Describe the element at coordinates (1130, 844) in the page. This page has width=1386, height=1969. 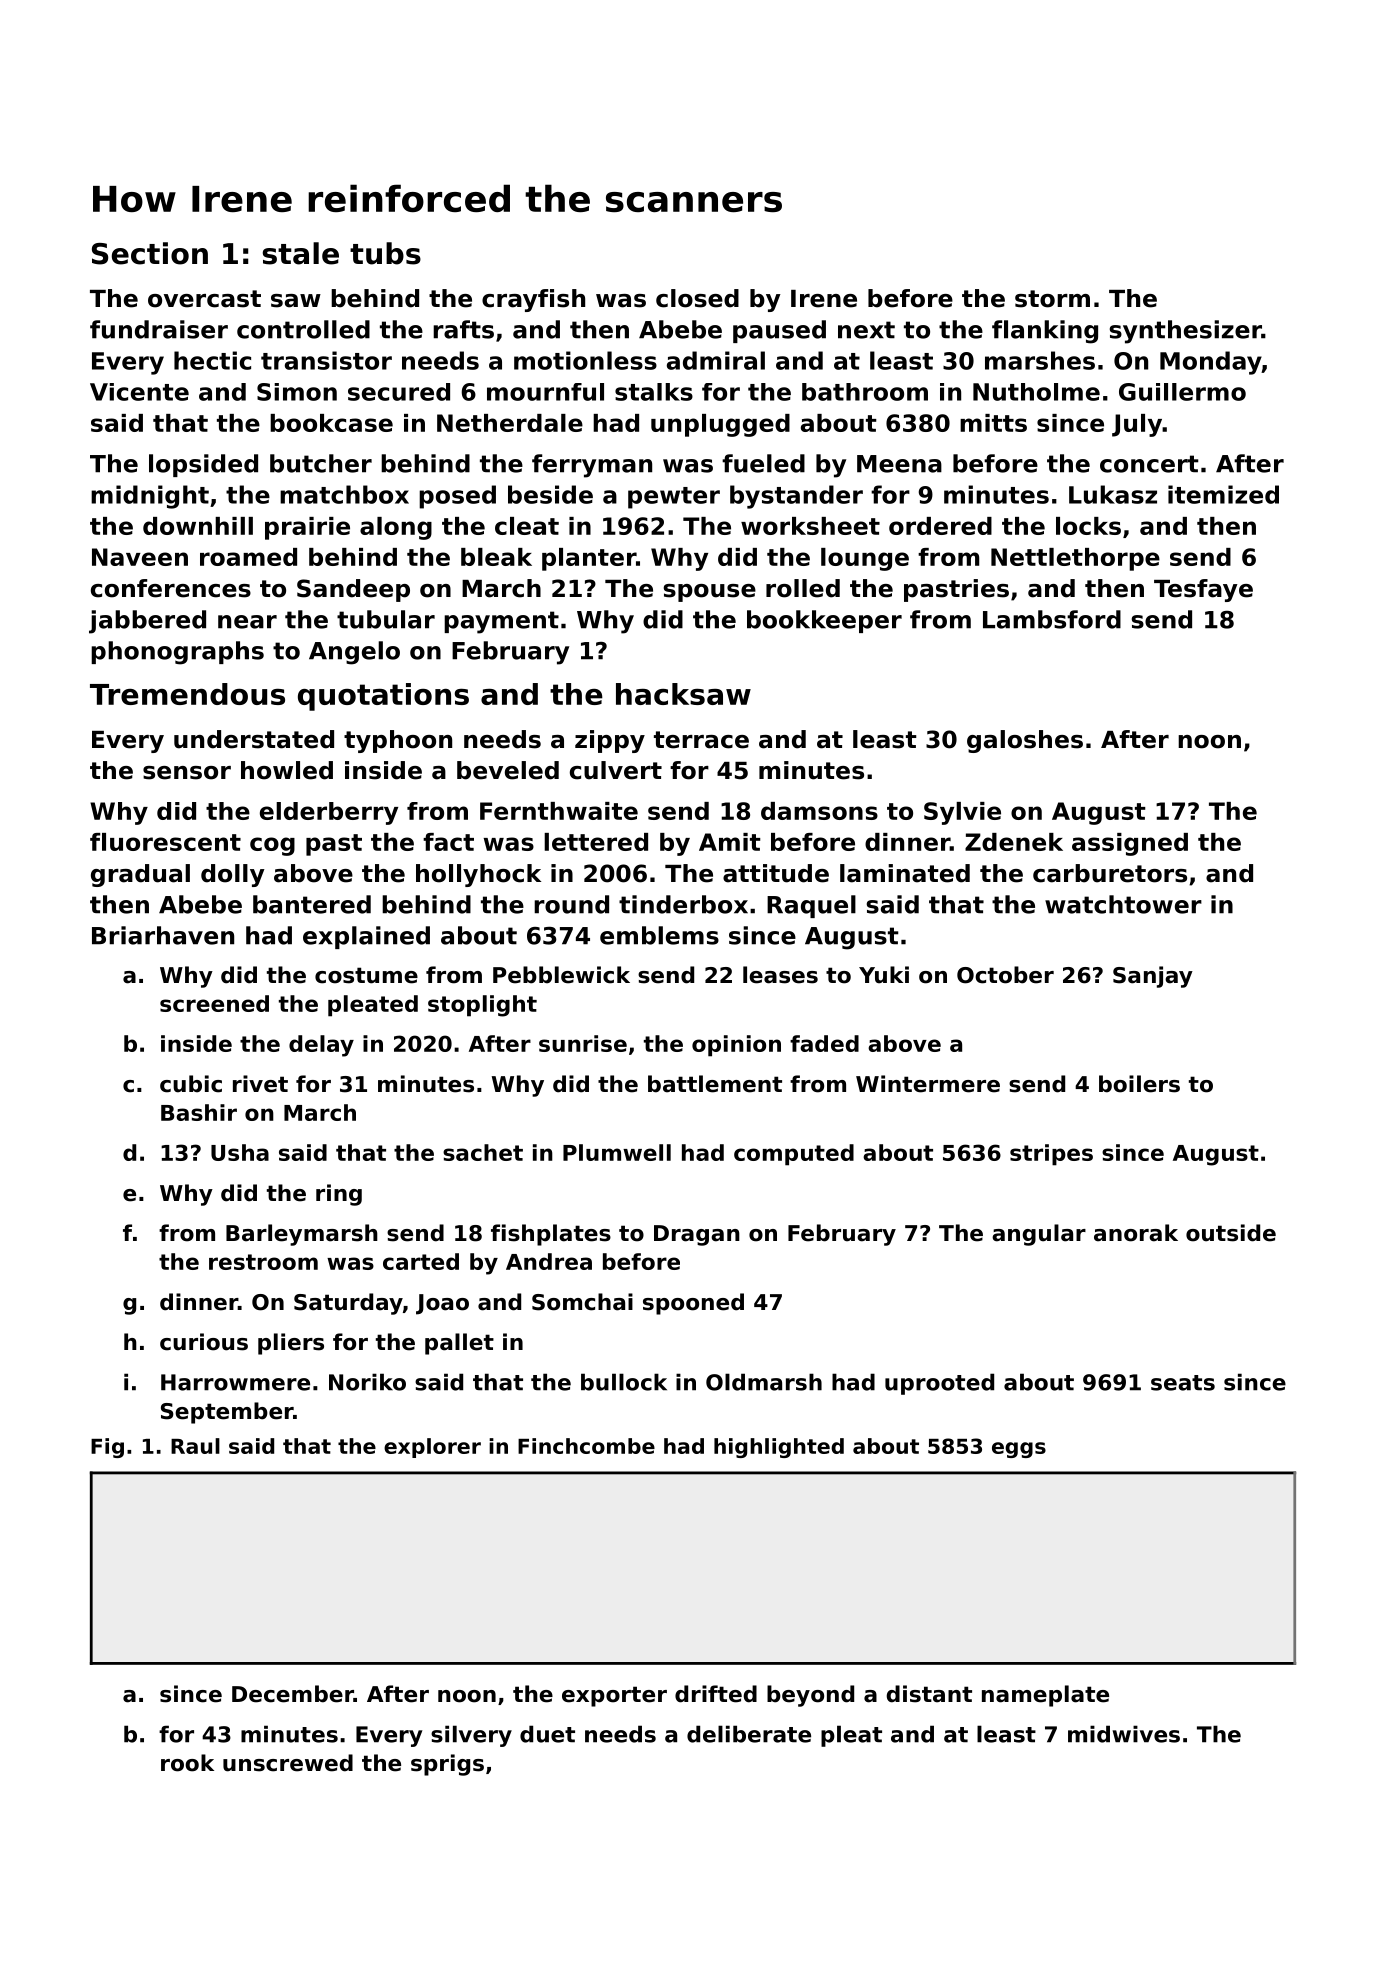
I see `assigned` at that location.
